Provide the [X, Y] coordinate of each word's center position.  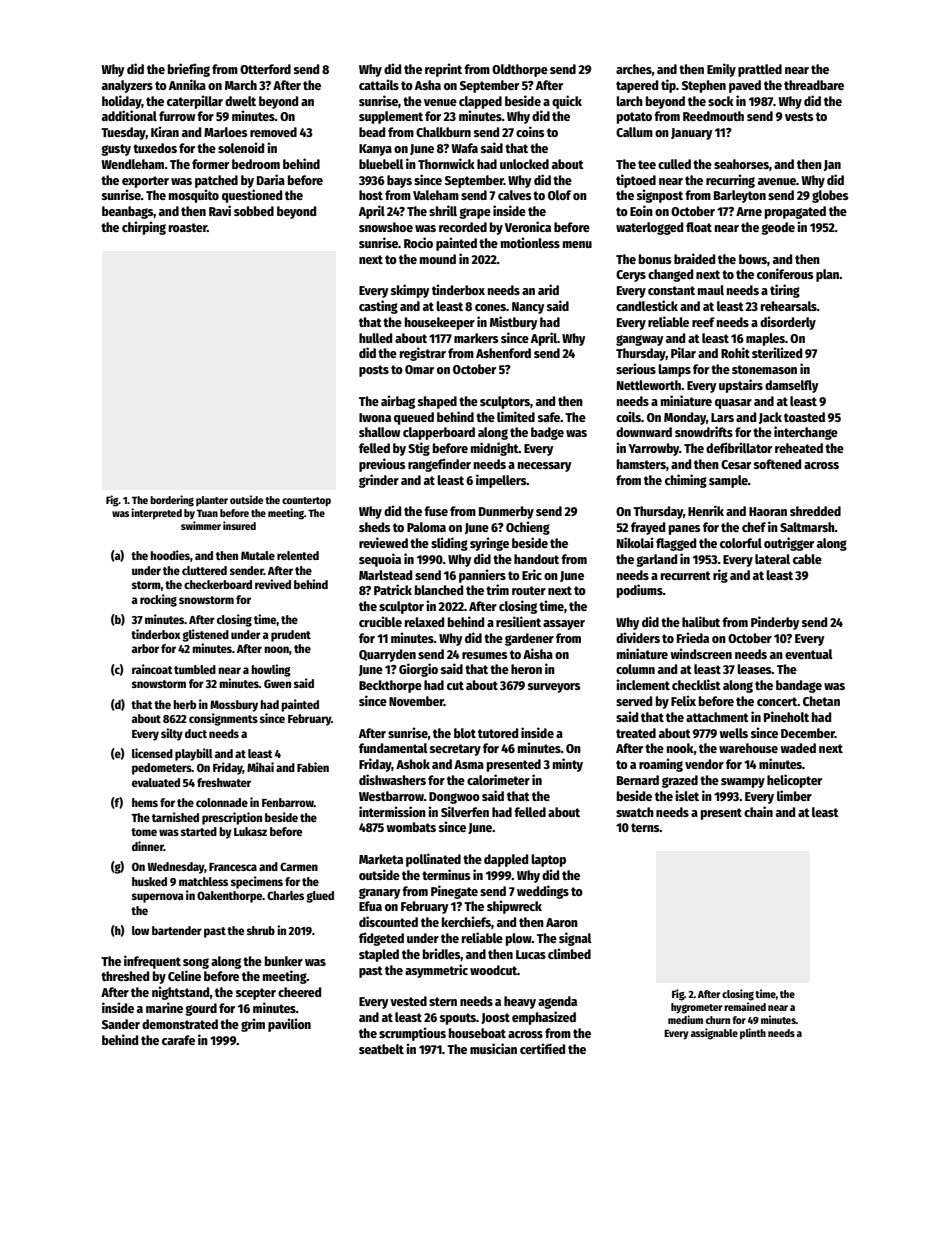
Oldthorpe [520, 70]
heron [526, 669]
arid [548, 289]
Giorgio [418, 670]
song [196, 963]
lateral [772, 559]
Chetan [821, 701]
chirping [144, 228]
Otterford [265, 69]
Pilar [683, 352]
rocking [158, 600]
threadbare [814, 85]
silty [172, 734]
